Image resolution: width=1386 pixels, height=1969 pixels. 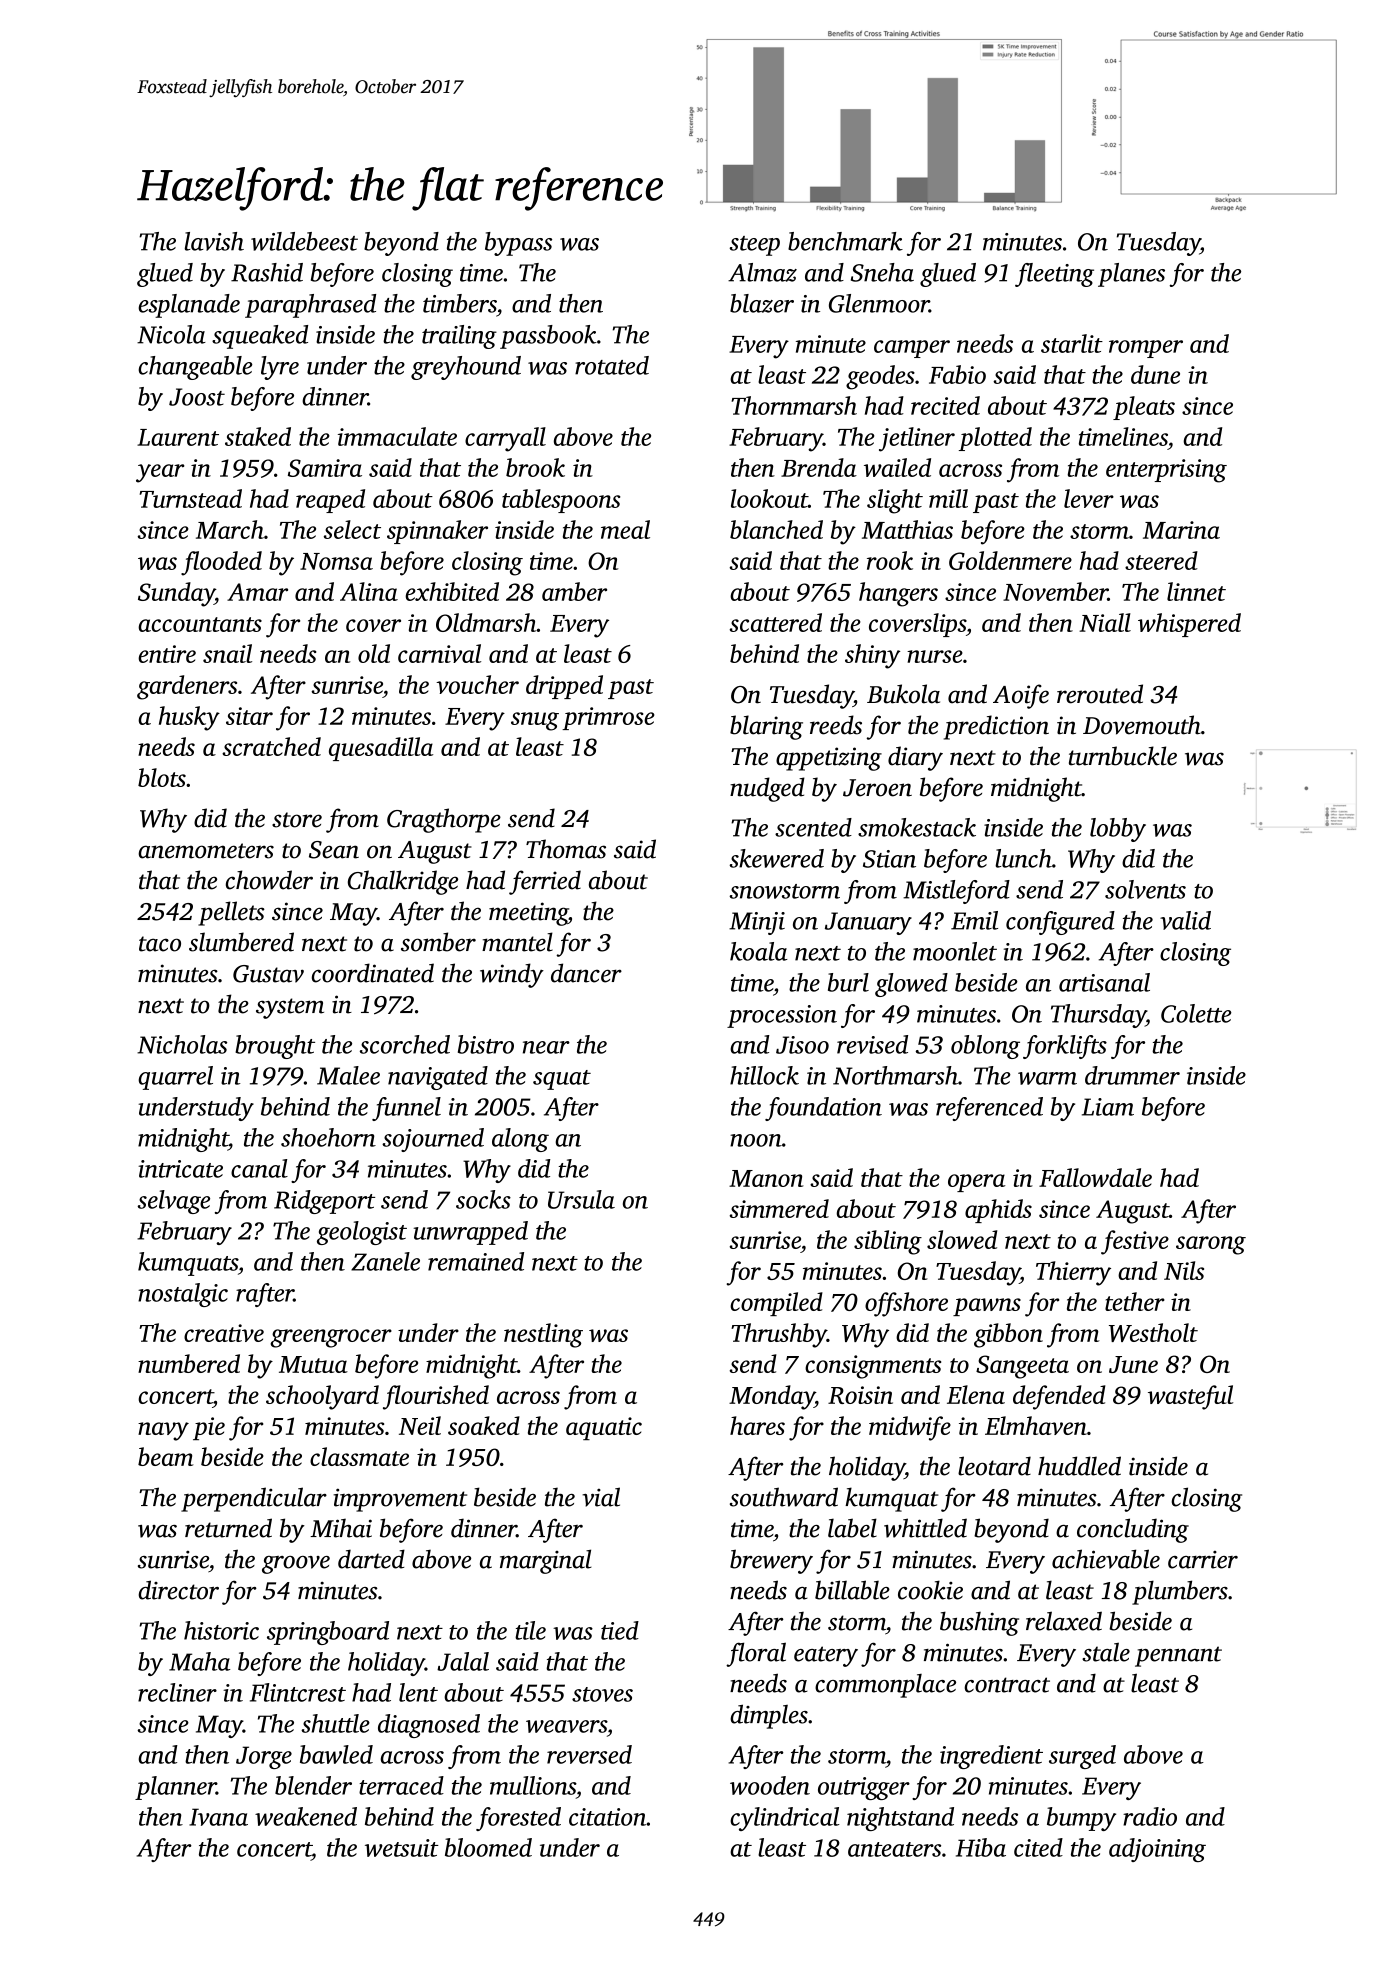 What do you see at coordinates (397, 436) in the image?
I see `immaculate` at bounding box center [397, 436].
